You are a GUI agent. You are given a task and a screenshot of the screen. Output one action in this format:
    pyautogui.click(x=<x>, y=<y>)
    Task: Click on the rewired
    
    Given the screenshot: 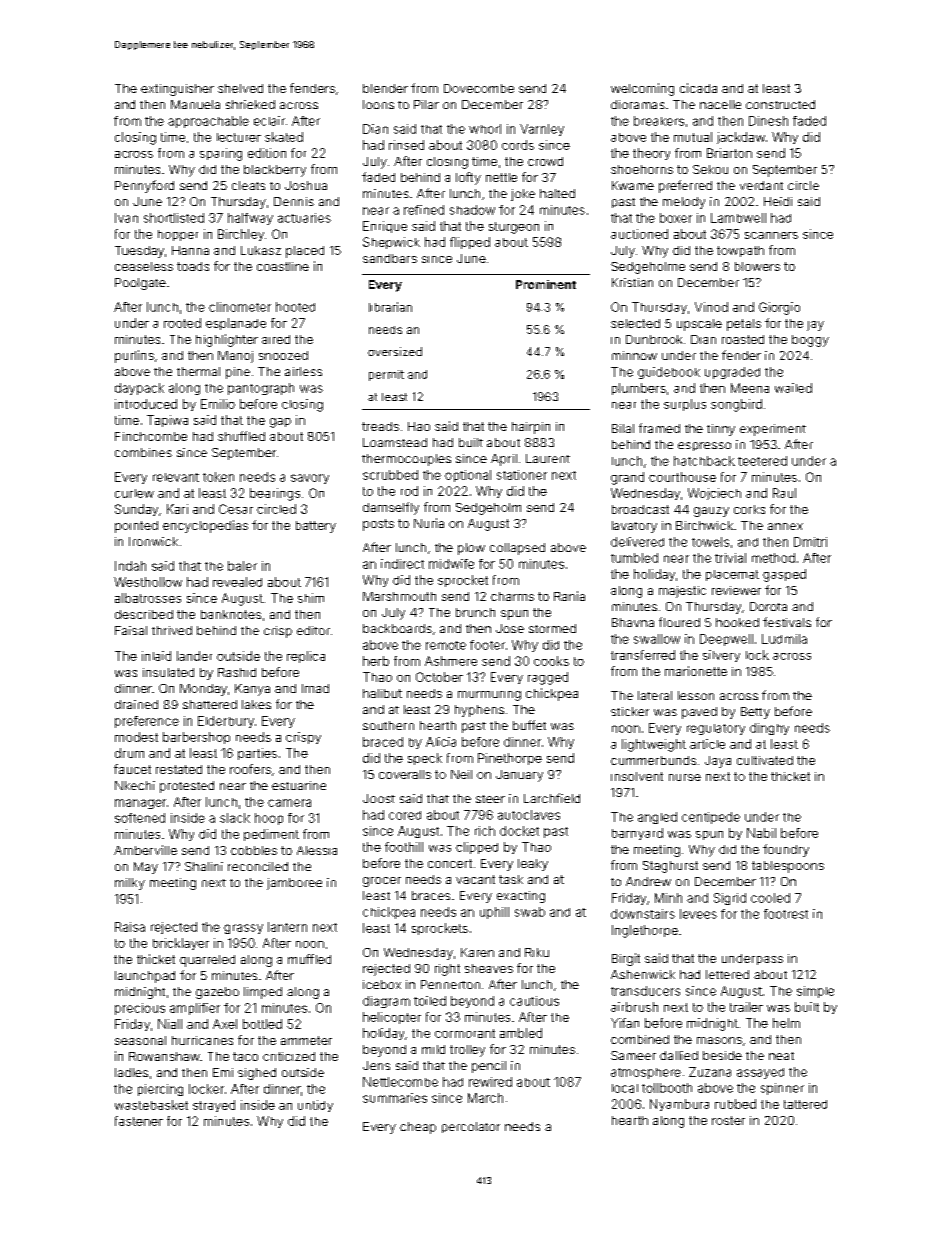 What is the action you would take?
    pyautogui.click(x=490, y=1082)
